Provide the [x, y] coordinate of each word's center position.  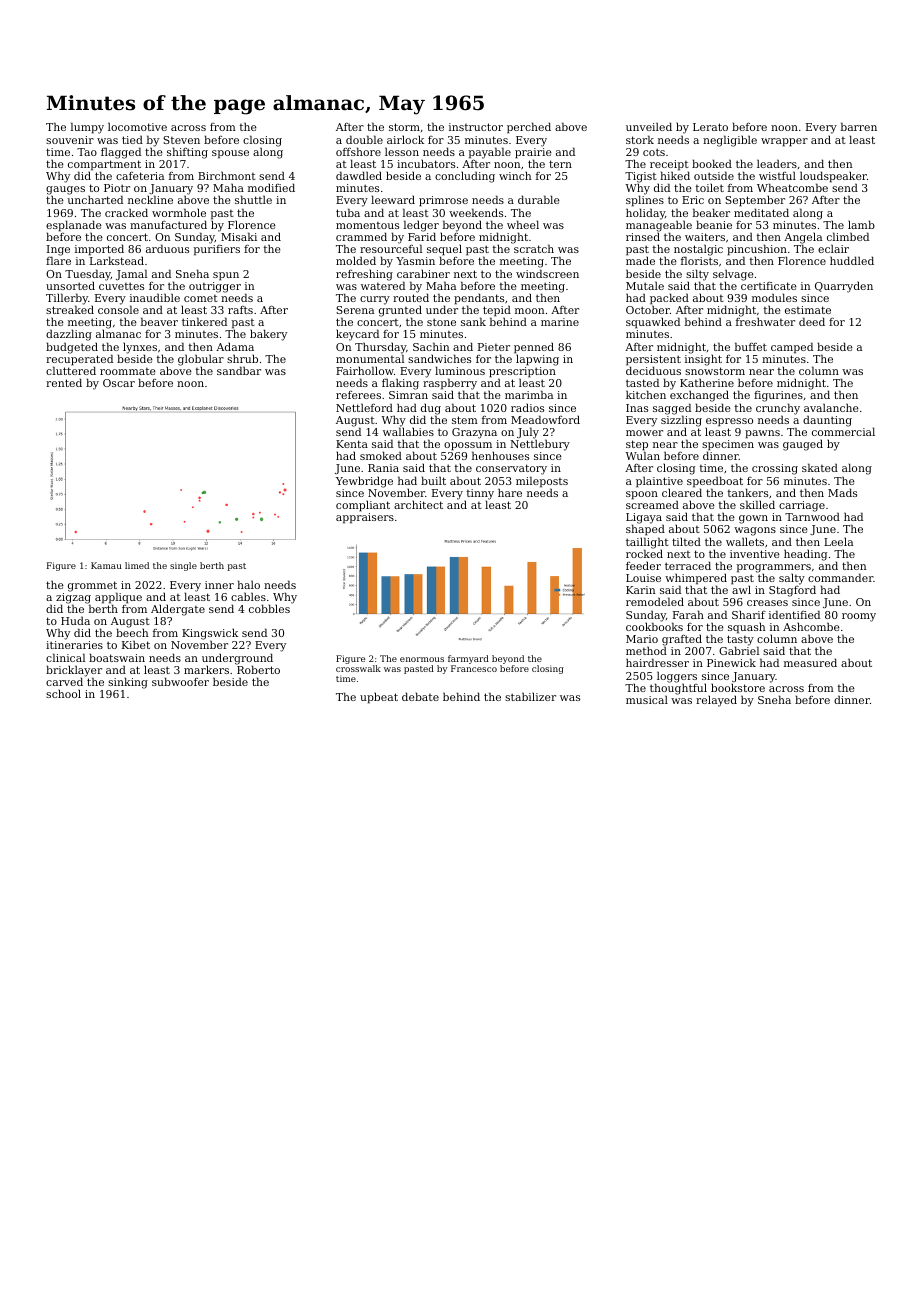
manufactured [168, 224]
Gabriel [739, 651]
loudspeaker [833, 177]
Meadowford [545, 419]
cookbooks [654, 626]
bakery [268, 335]
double [364, 139]
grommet [92, 586]
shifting [187, 153]
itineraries [74, 645]
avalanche [831, 407]
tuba [348, 212]
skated [820, 467]
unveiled [649, 126]
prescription [522, 373]
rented [64, 382]
